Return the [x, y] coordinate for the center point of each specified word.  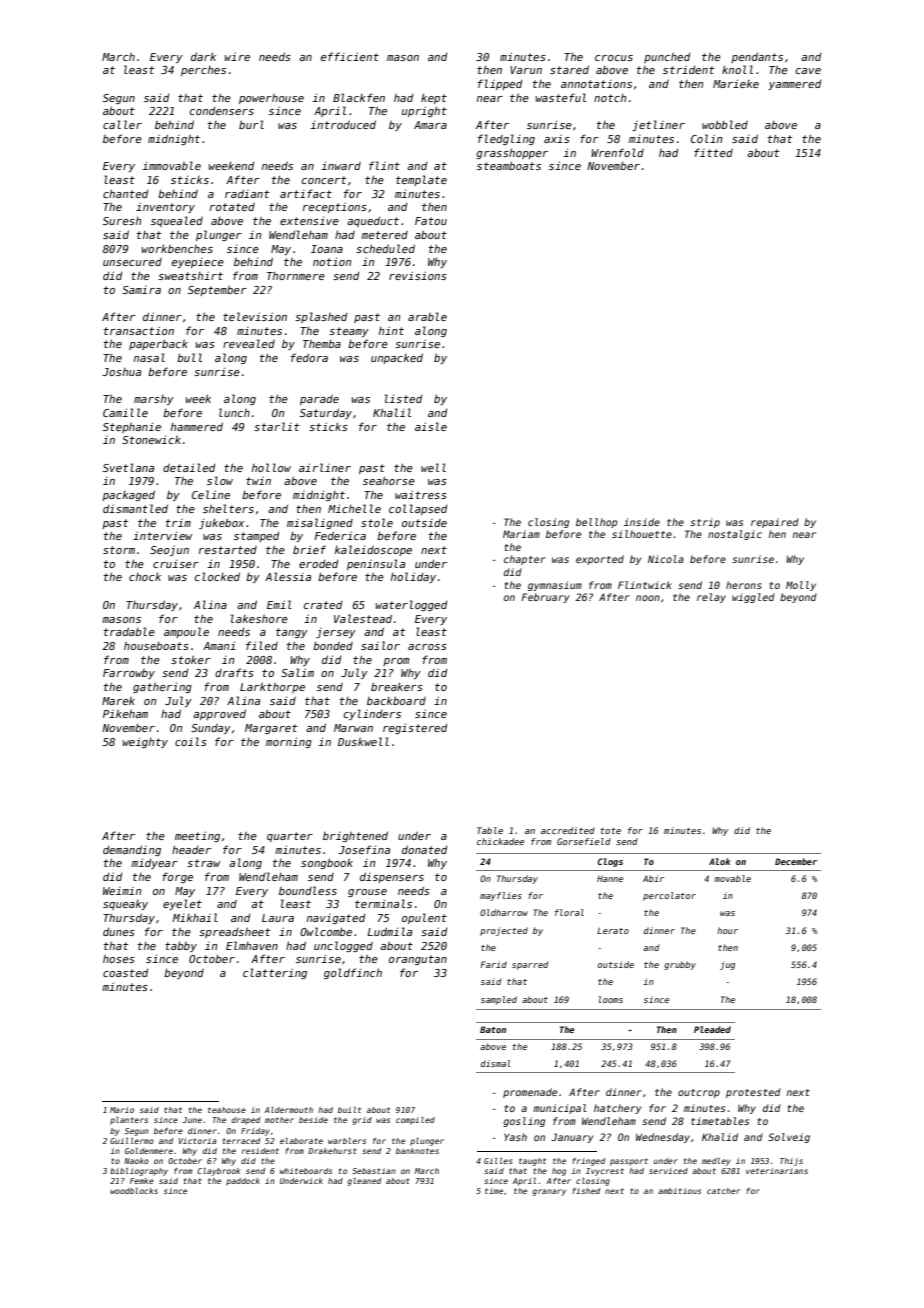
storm [119, 550]
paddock [243, 1182]
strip [705, 523]
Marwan [353, 728]
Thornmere [296, 276]
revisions [418, 275]
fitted [713, 152]
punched [667, 58]
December [796, 861]
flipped [500, 84]
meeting [197, 836]
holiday [413, 577]
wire [237, 56]
